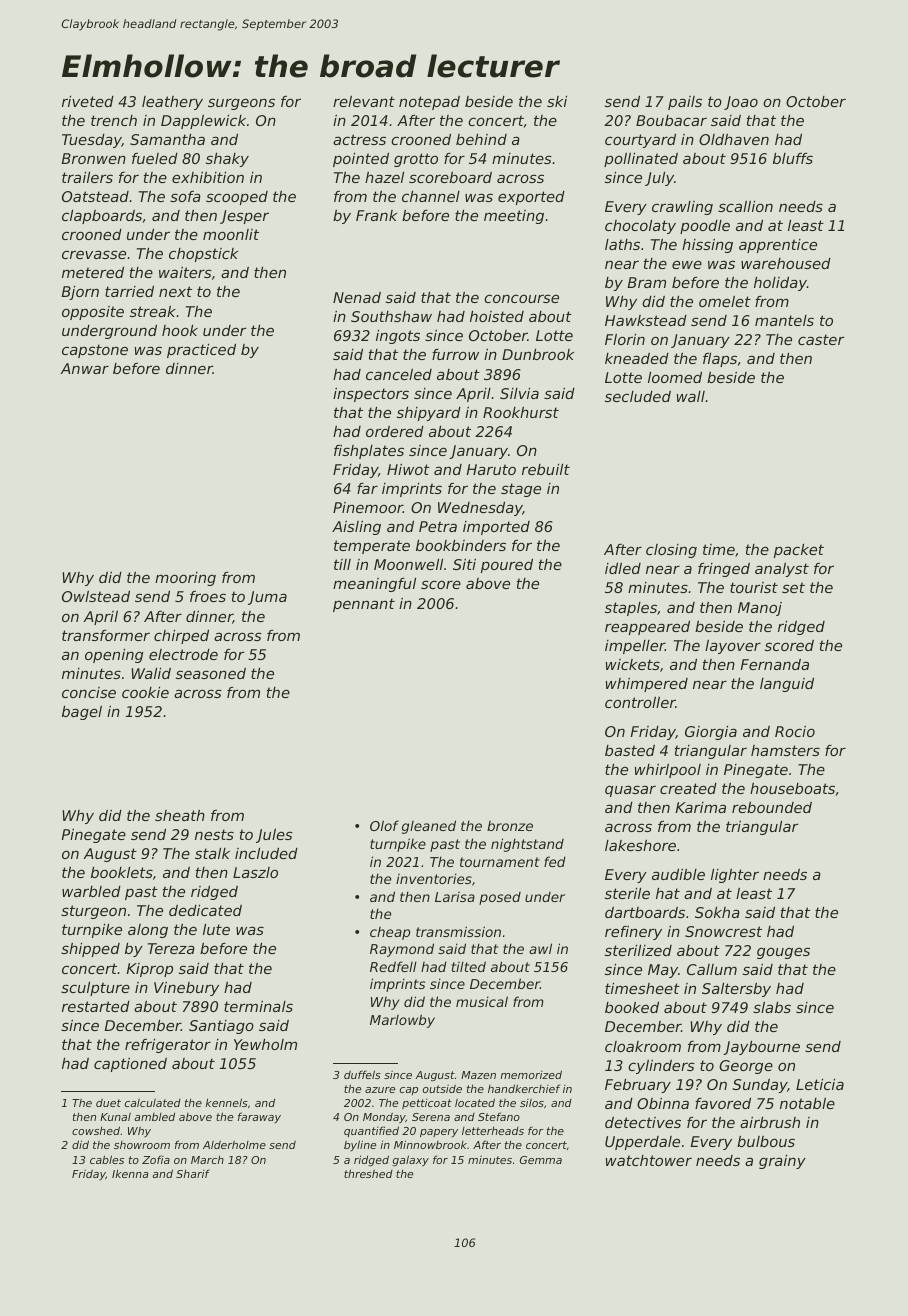  I want to click on sterilized, so click(638, 950).
